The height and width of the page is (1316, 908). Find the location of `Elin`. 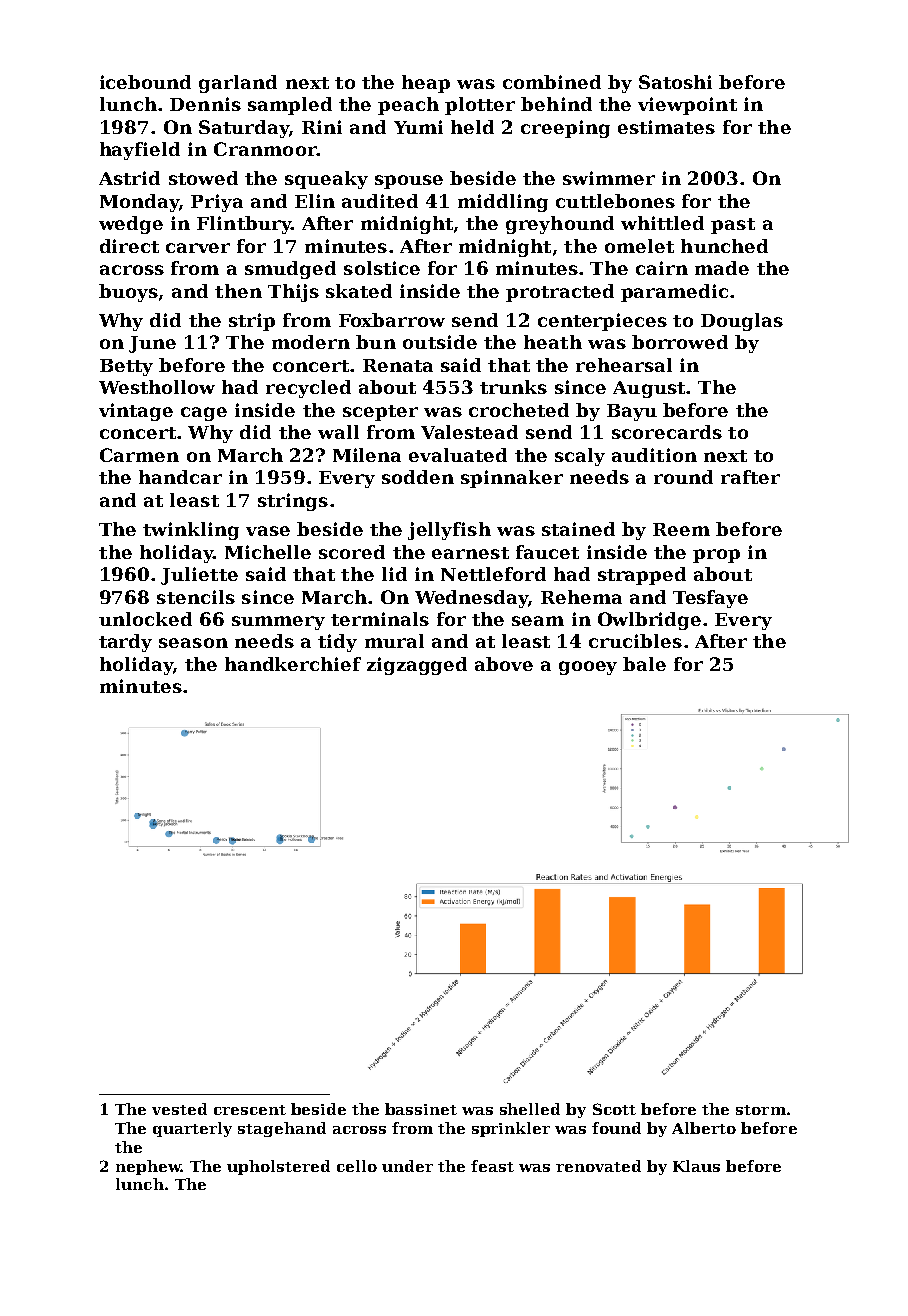

Elin is located at coordinates (315, 201).
